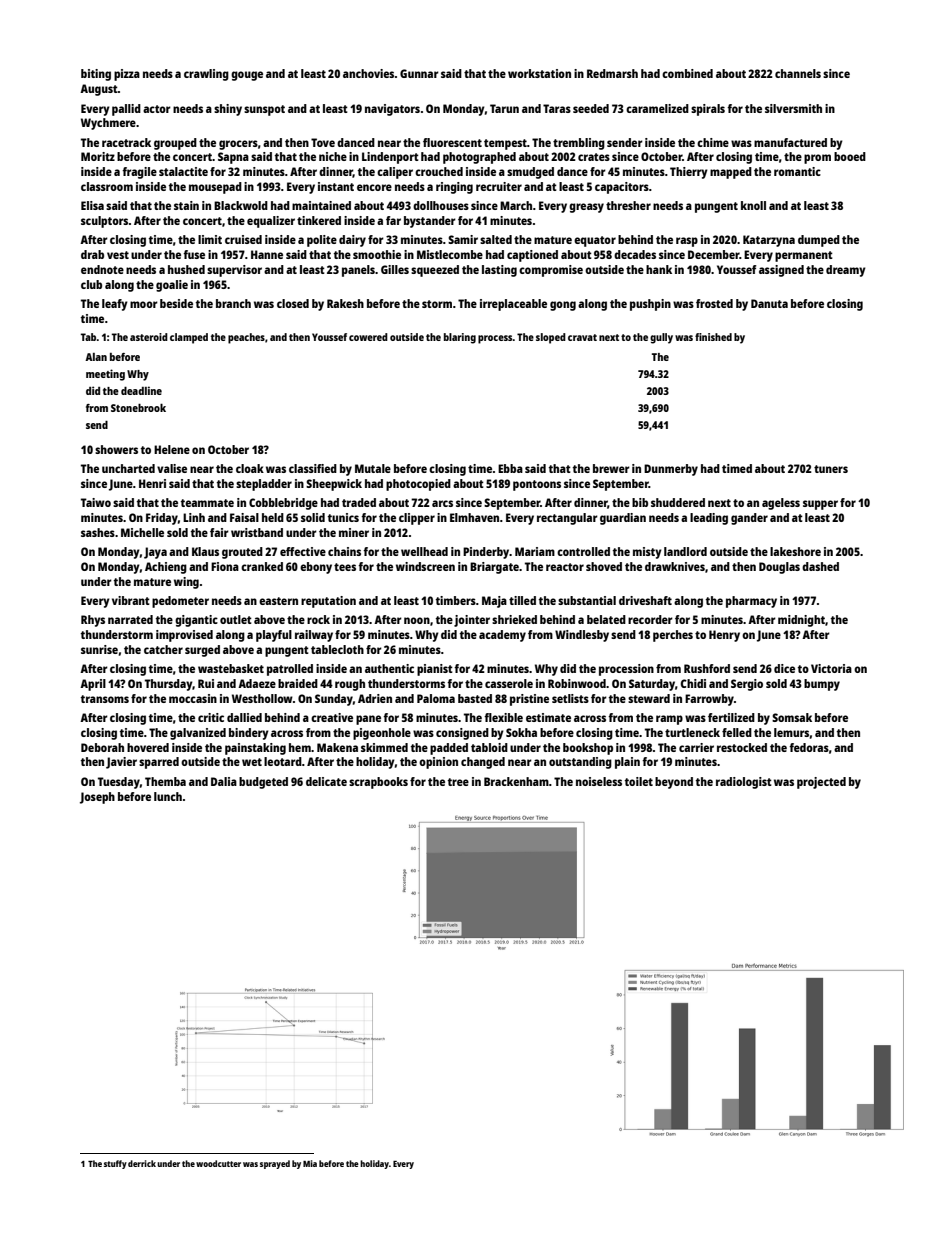  I want to click on Cobblebridge, so click(283, 504).
